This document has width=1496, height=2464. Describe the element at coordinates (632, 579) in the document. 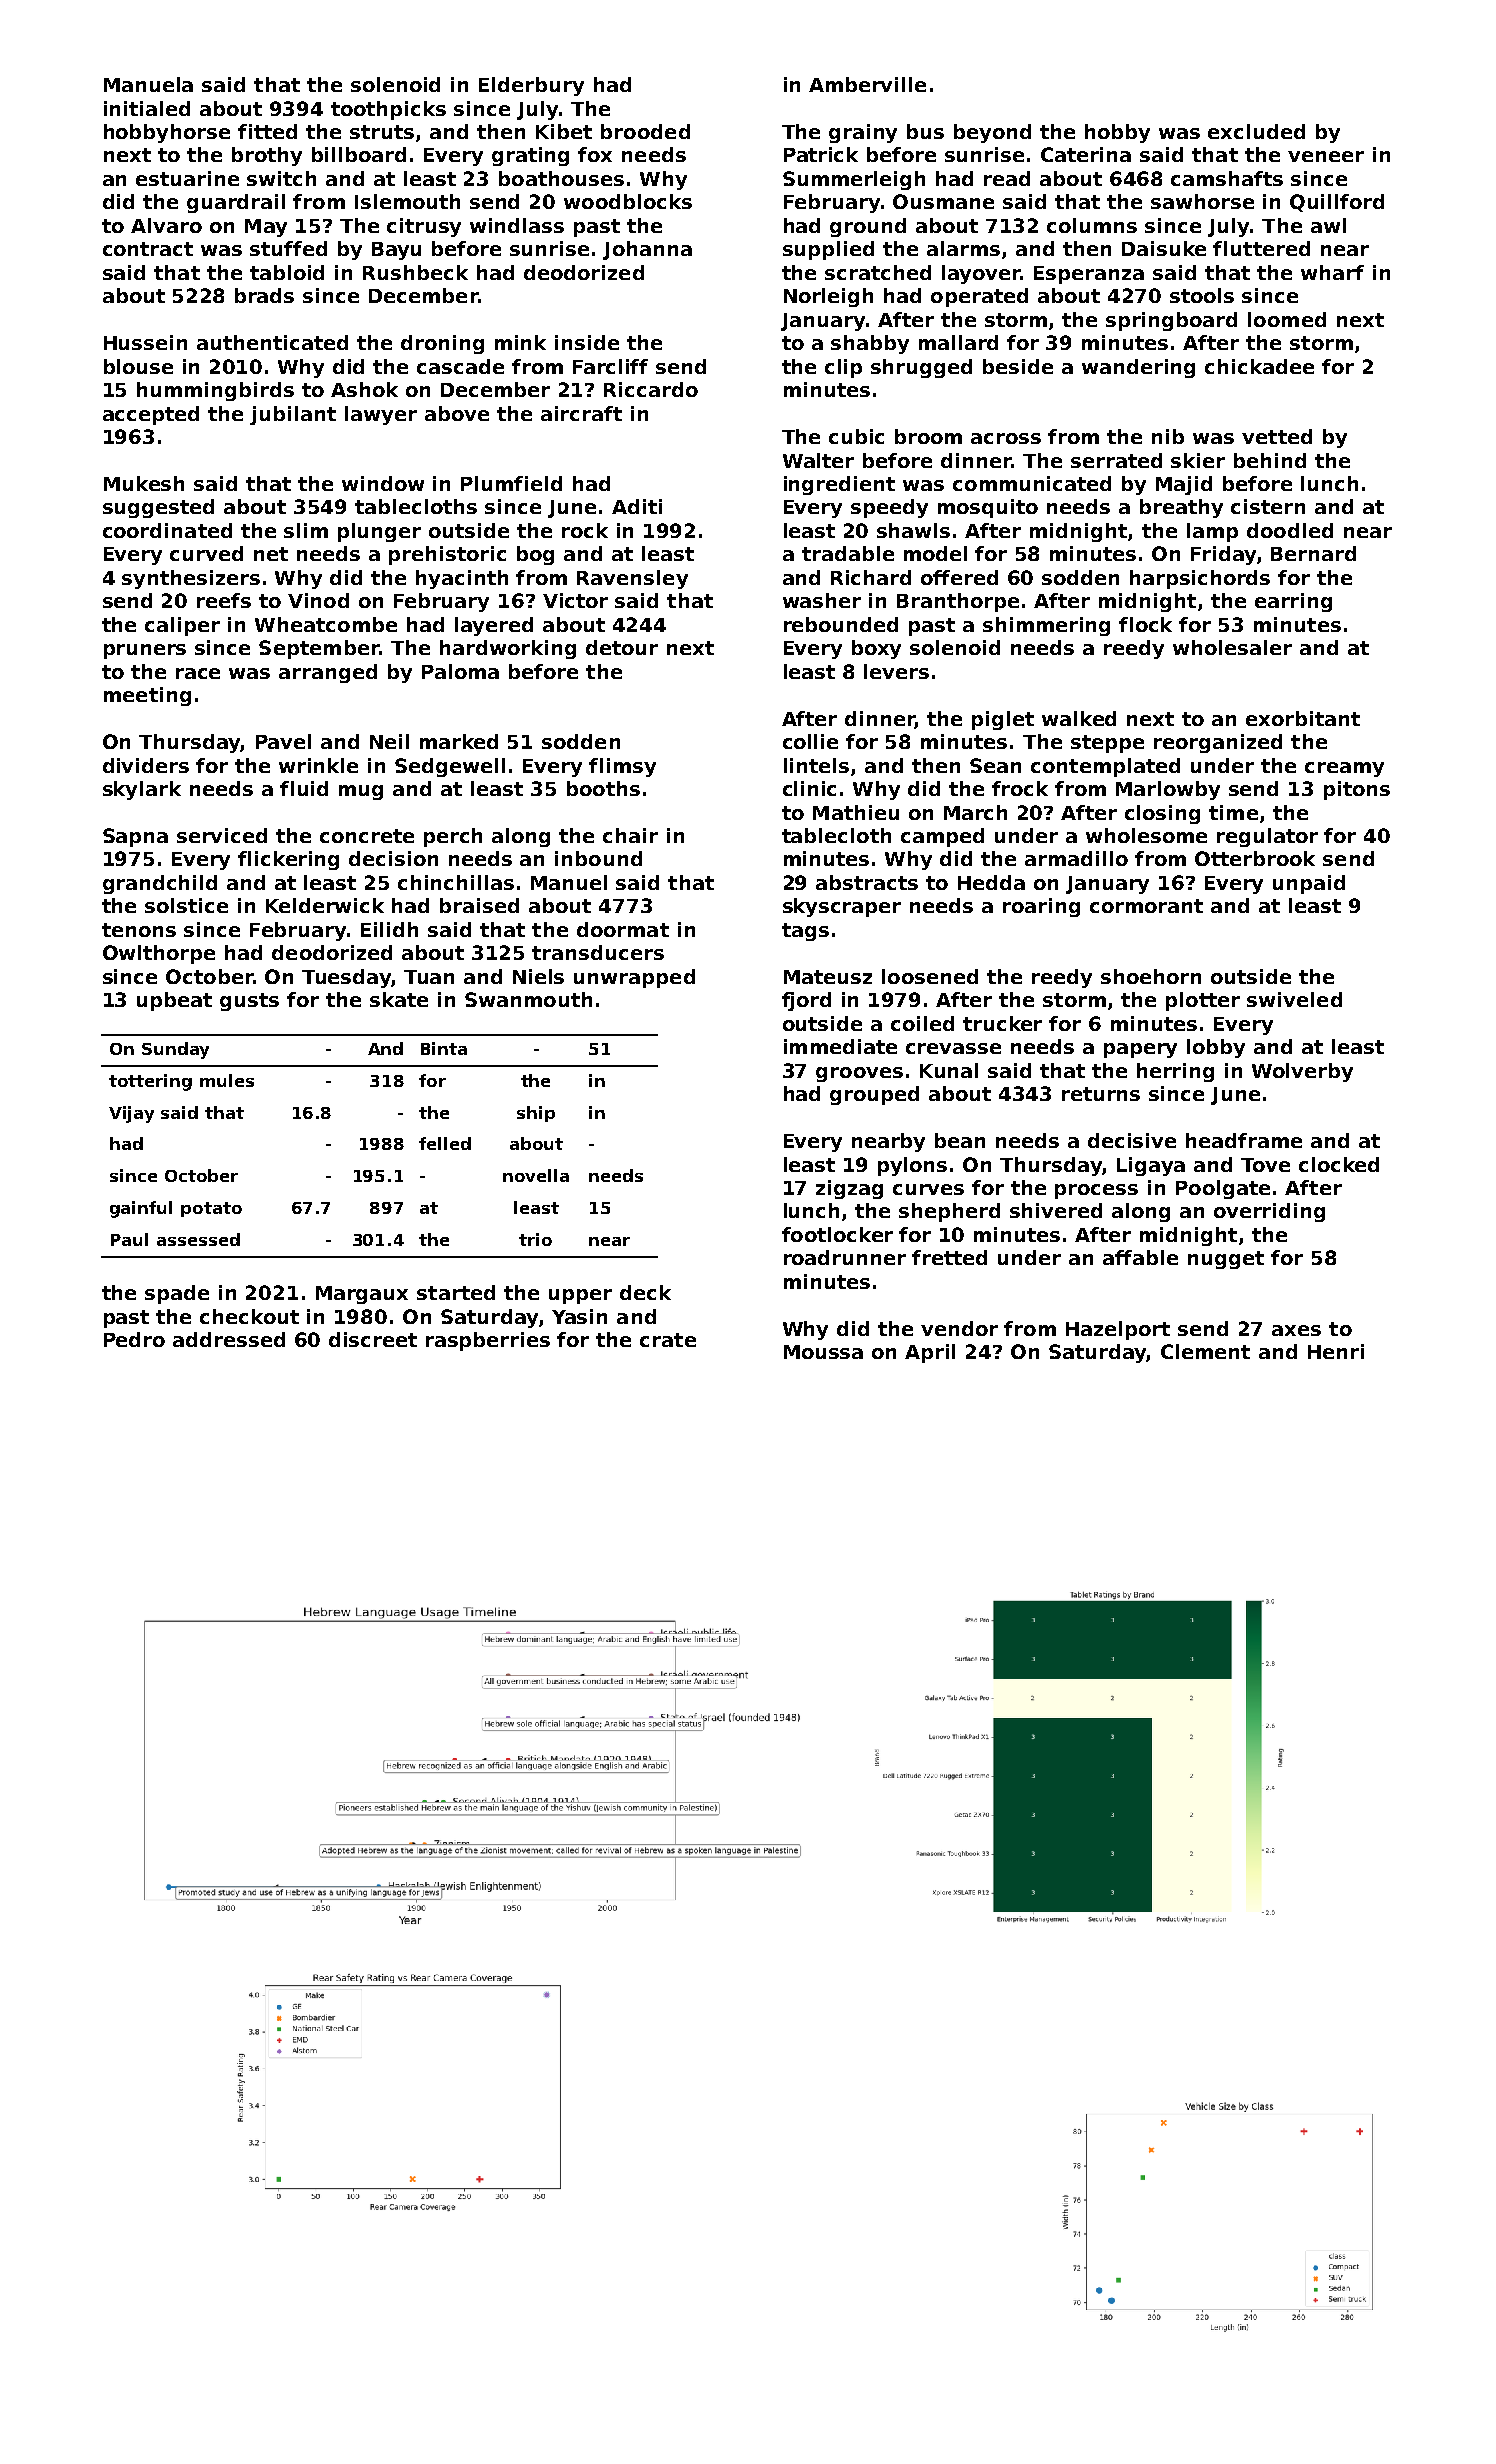

I see `Ravensley` at that location.
